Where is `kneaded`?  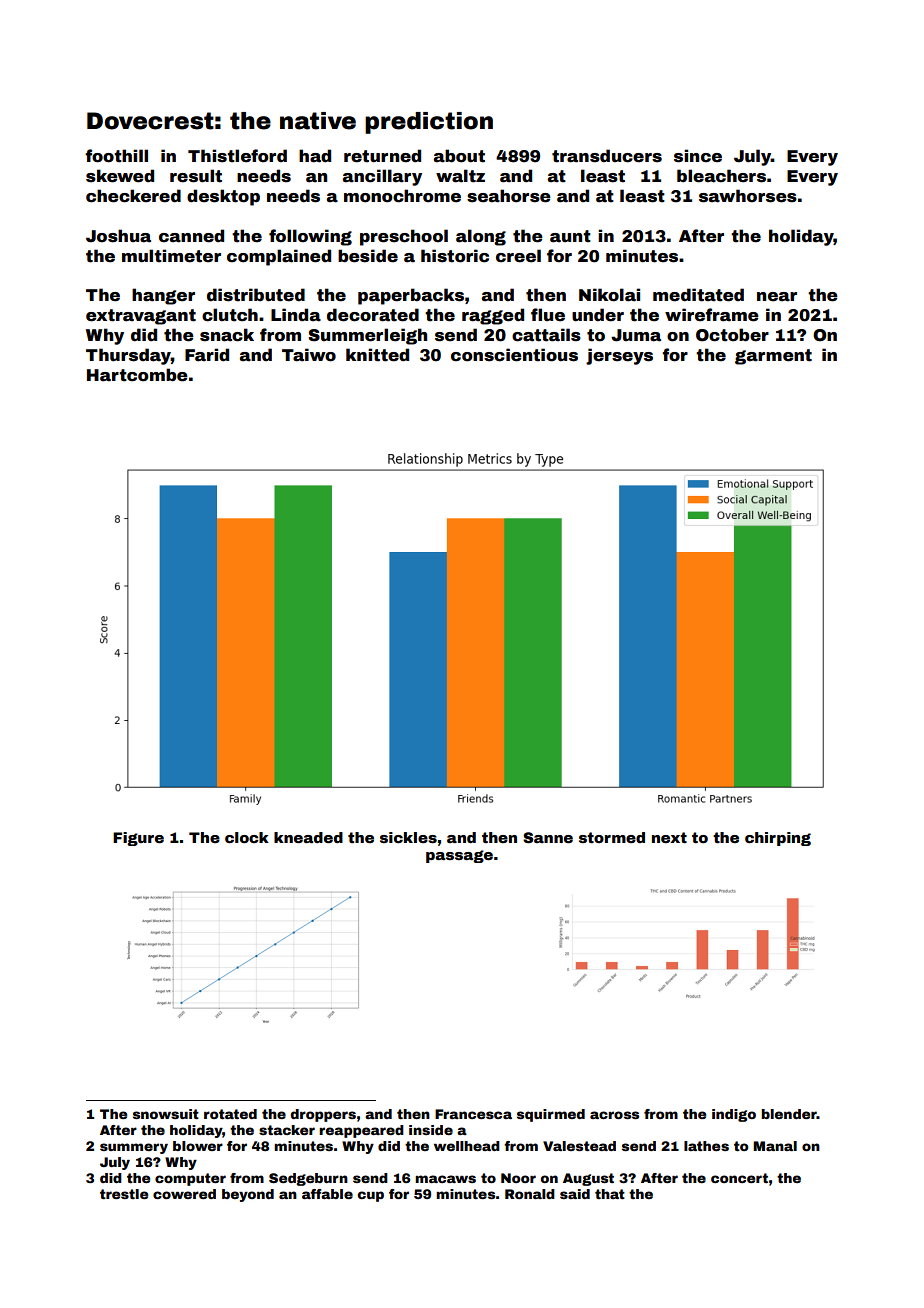 kneaded is located at coordinates (308, 837).
